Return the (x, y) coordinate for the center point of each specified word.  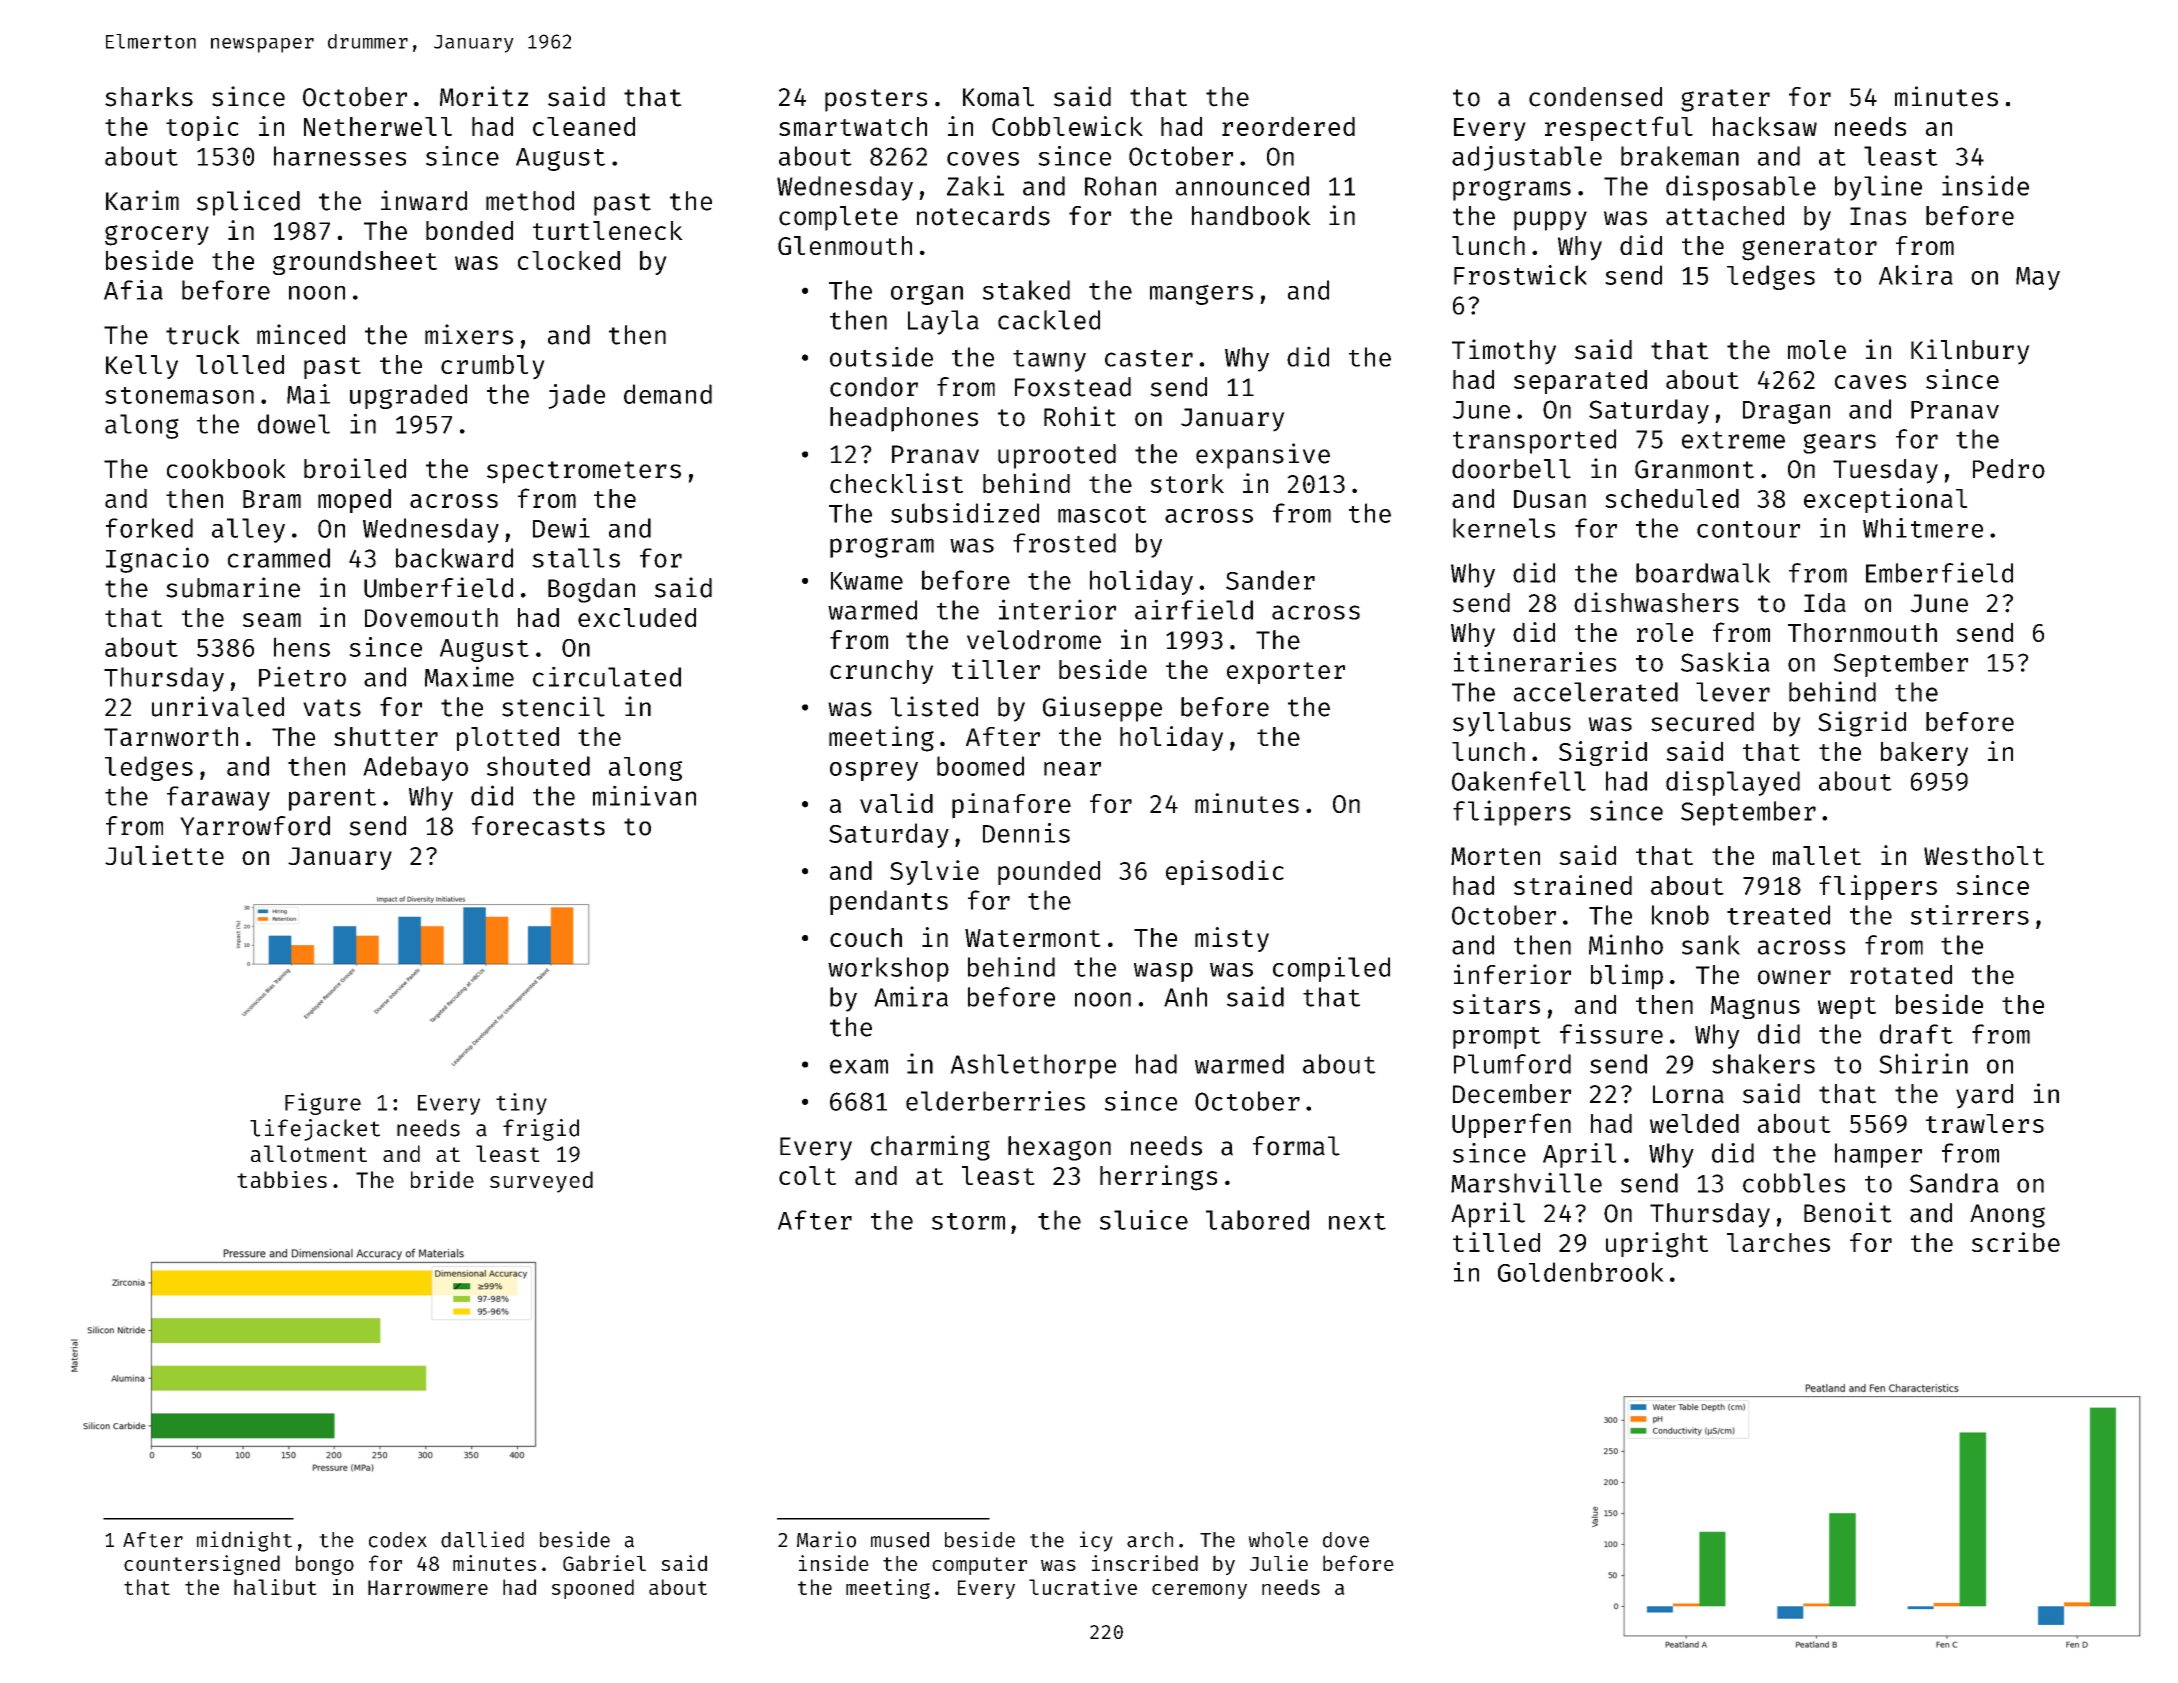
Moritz (484, 96)
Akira (1916, 275)
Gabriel (604, 1563)
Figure (323, 1104)
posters (876, 100)
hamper (1878, 1155)
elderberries (995, 1101)
